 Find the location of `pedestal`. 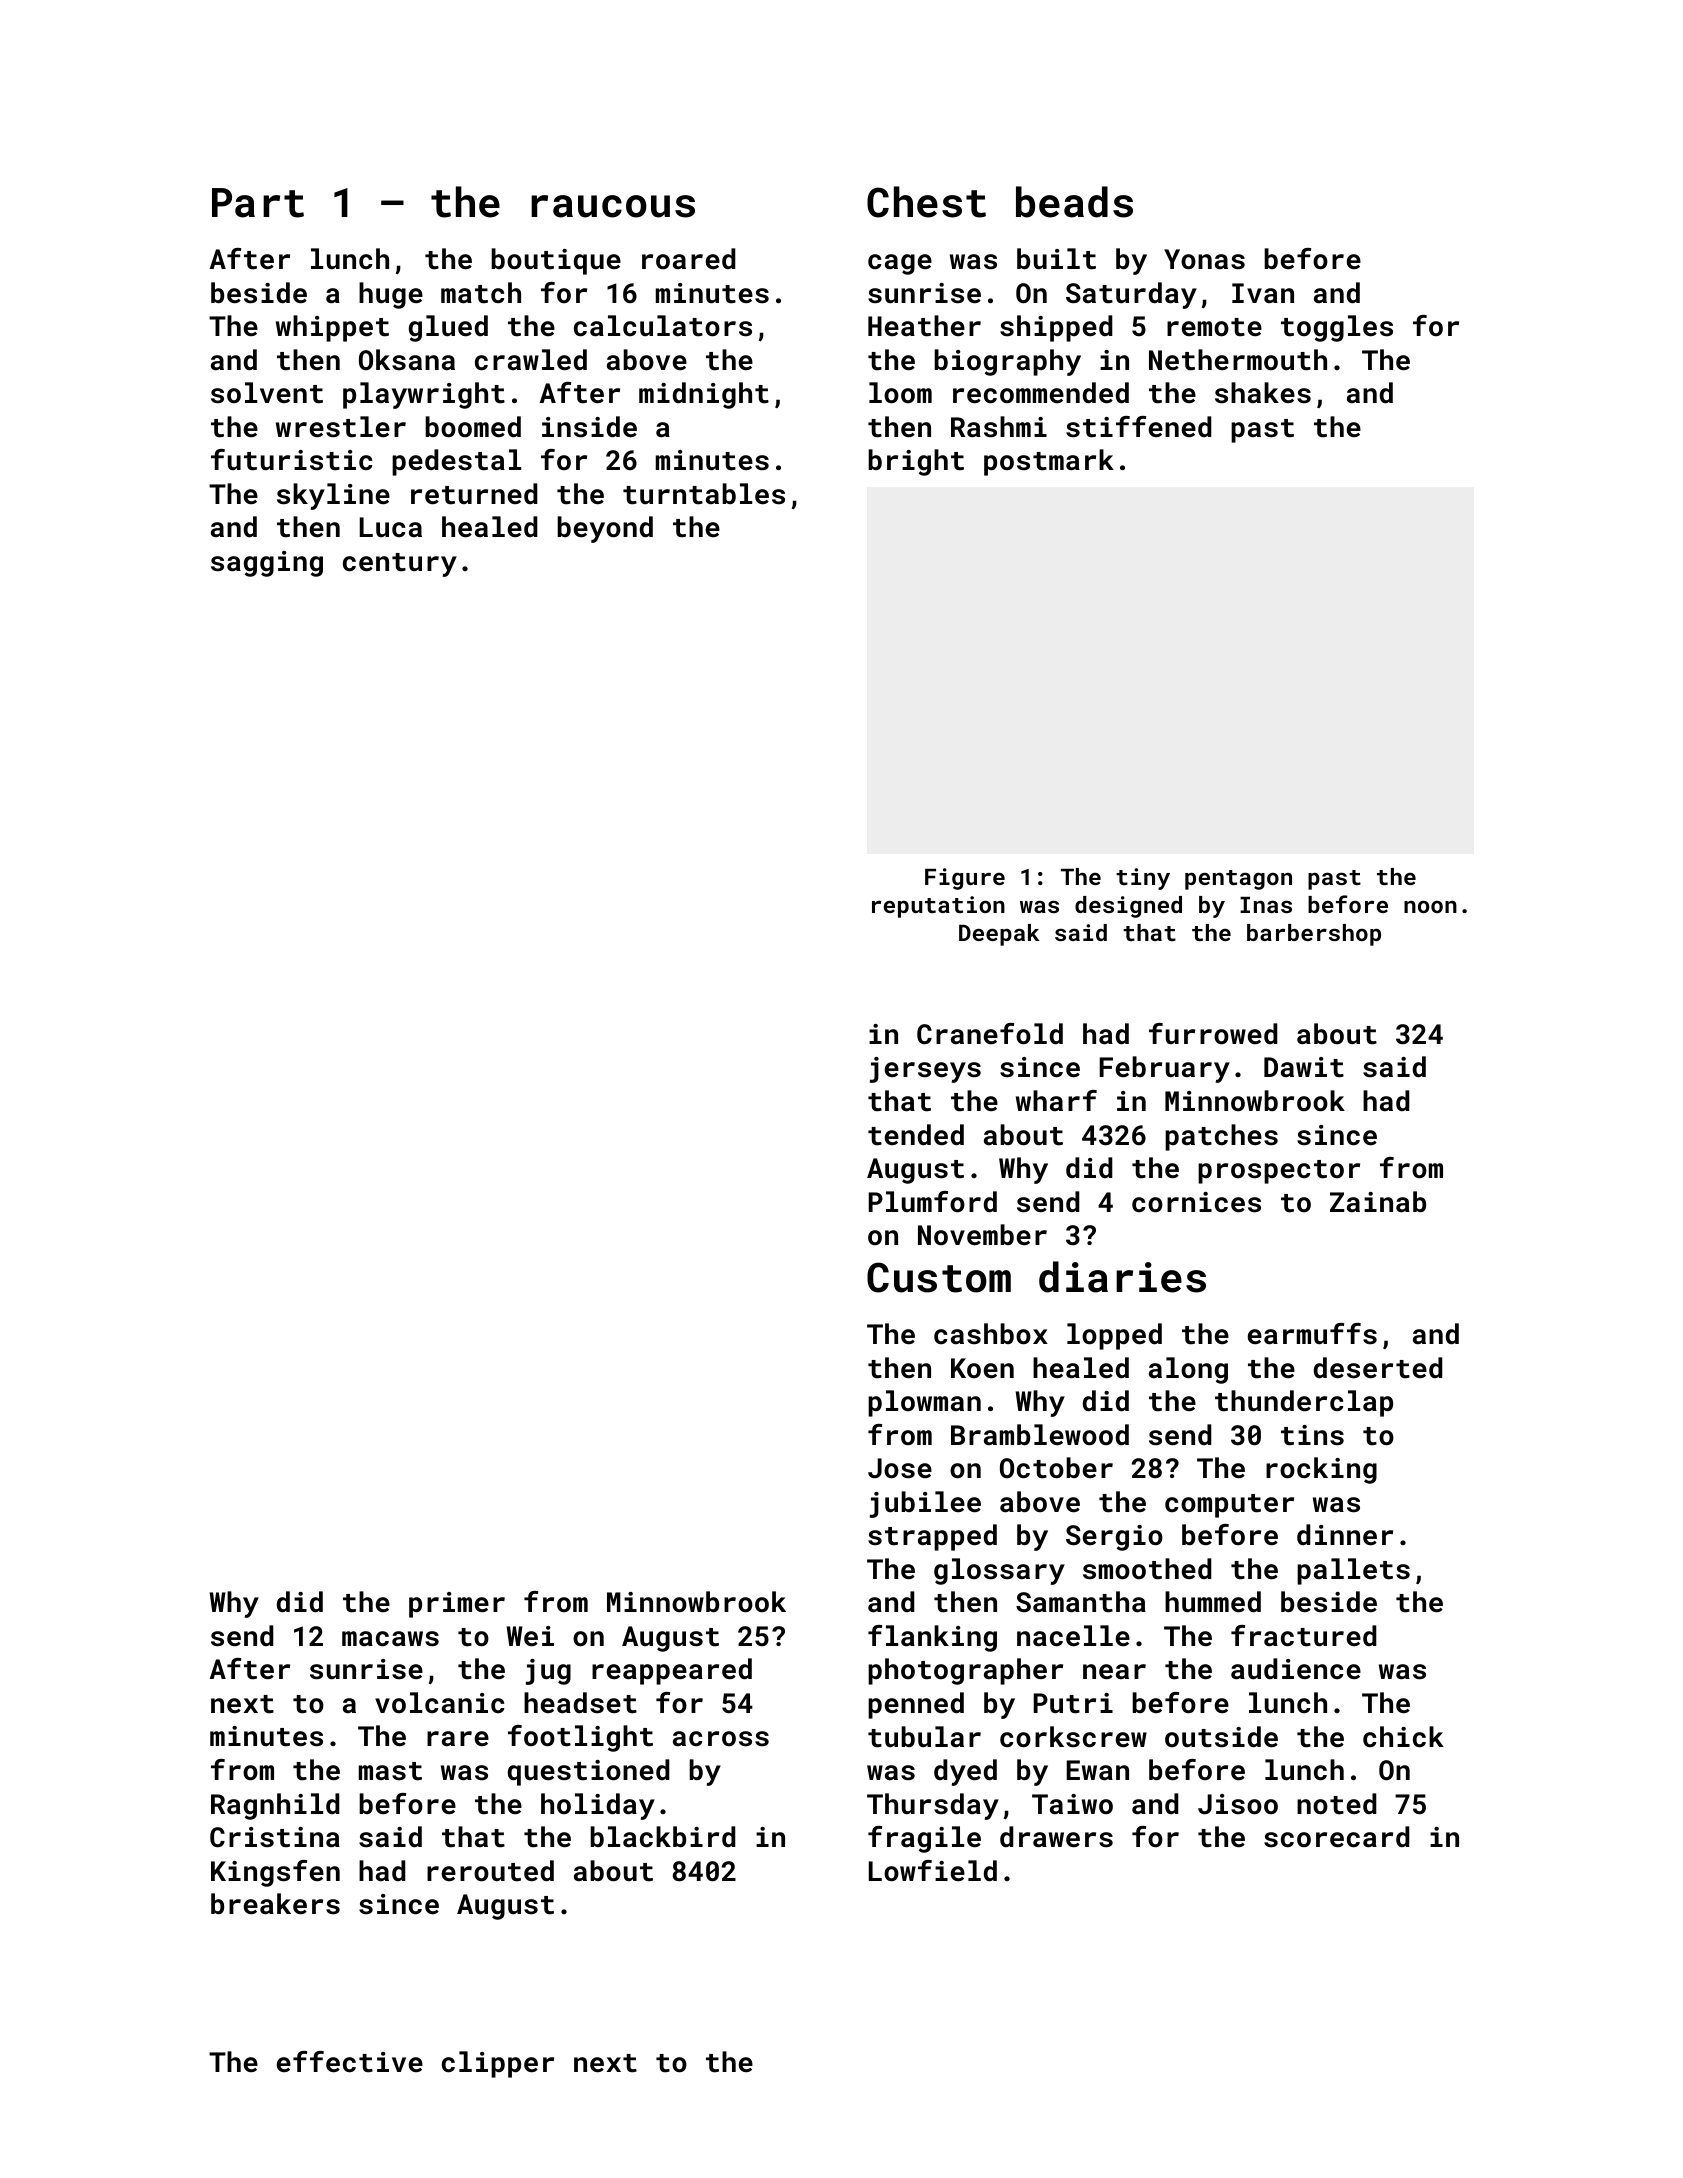

pedestal is located at coordinates (456, 462).
